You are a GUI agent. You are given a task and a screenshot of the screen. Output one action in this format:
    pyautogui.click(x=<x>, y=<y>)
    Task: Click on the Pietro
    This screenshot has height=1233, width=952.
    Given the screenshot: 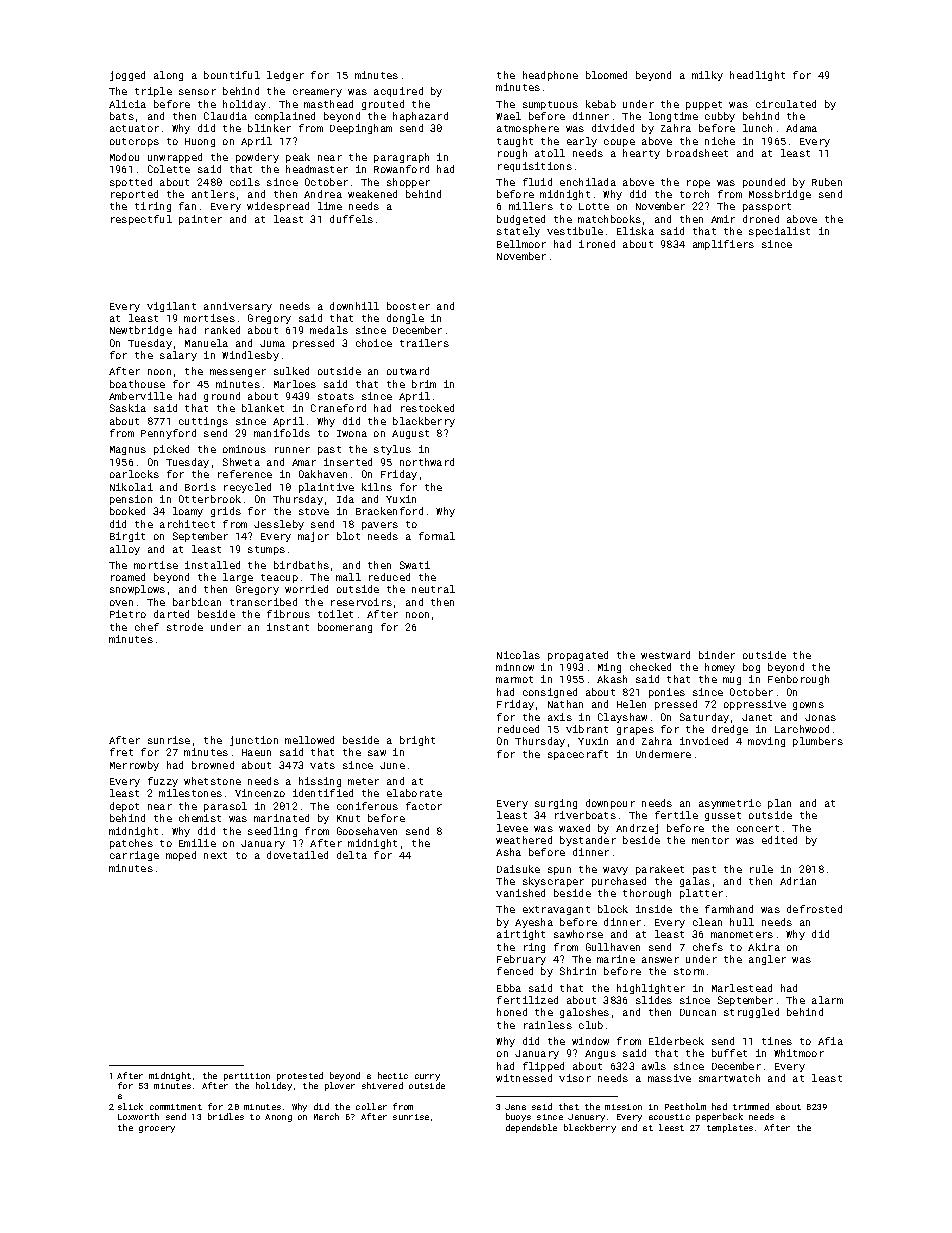 What is the action you would take?
    pyautogui.click(x=128, y=614)
